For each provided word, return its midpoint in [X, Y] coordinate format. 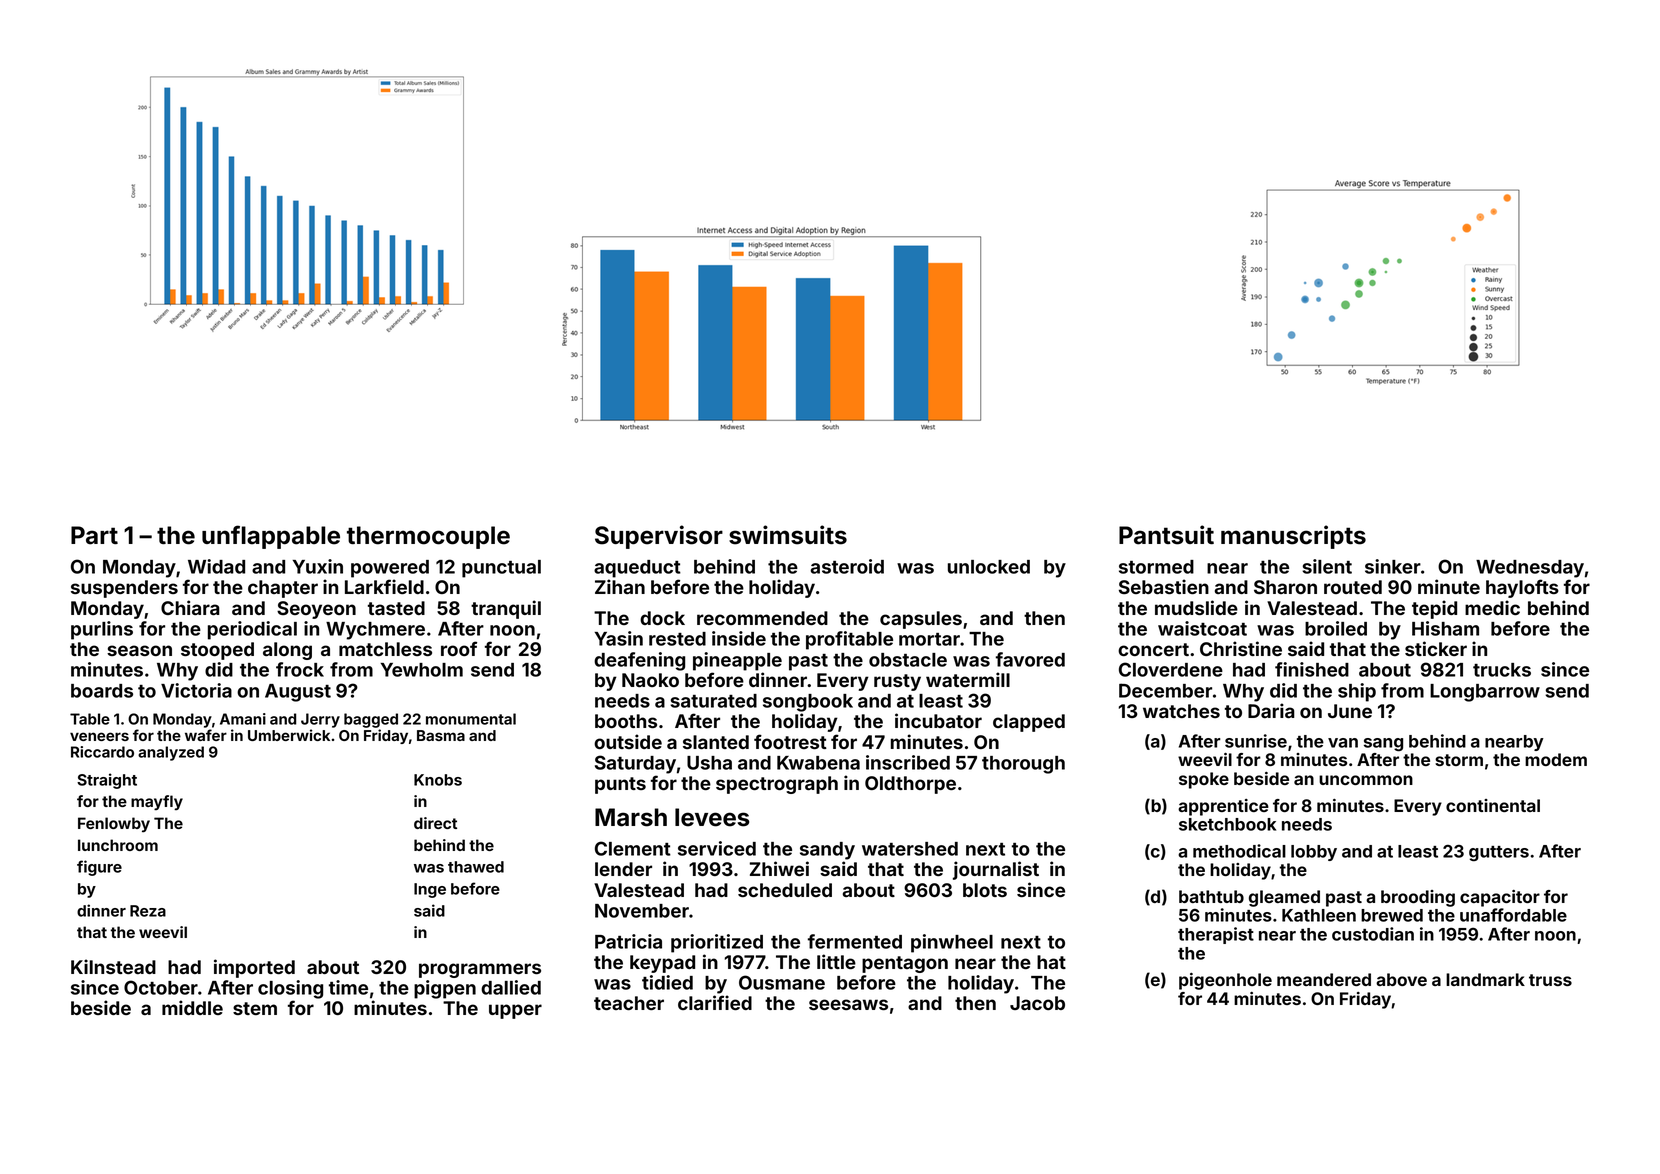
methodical [1239, 851]
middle [192, 1007]
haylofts [1522, 588]
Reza [148, 911]
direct [435, 823]
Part [94, 535]
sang [1383, 744]
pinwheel [952, 943]
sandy [827, 851]
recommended [762, 618]
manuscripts [1293, 537]
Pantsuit [1166, 535]
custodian [1373, 934]
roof [459, 648]
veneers [99, 736]
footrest [790, 741]
